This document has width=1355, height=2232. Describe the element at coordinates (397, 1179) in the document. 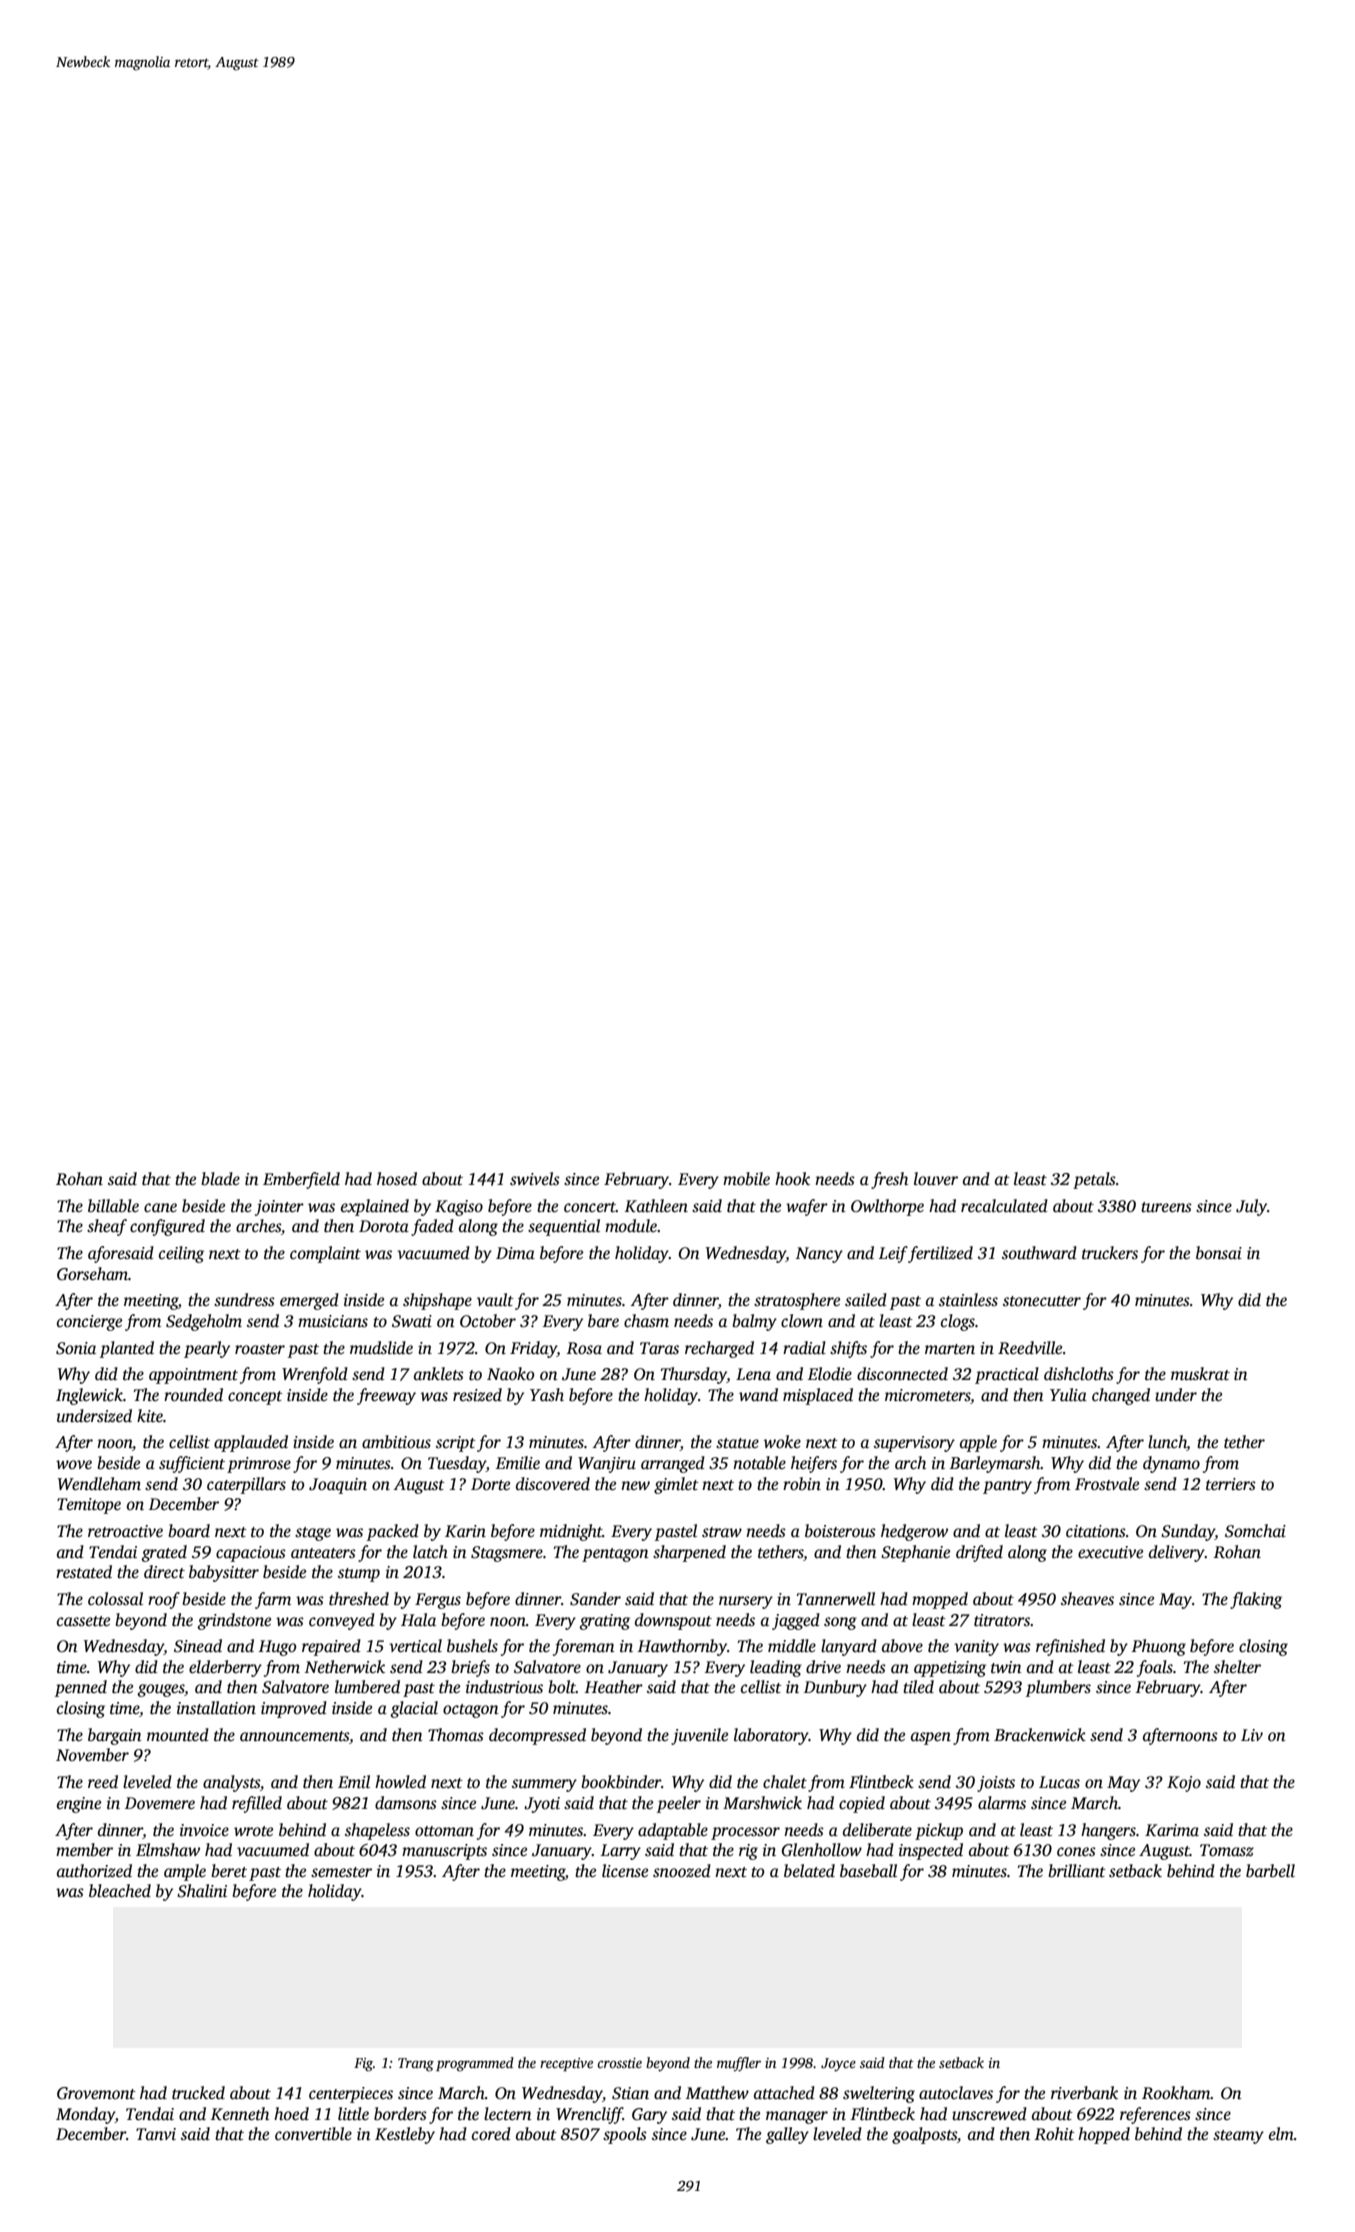

I see `hosed` at that location.
